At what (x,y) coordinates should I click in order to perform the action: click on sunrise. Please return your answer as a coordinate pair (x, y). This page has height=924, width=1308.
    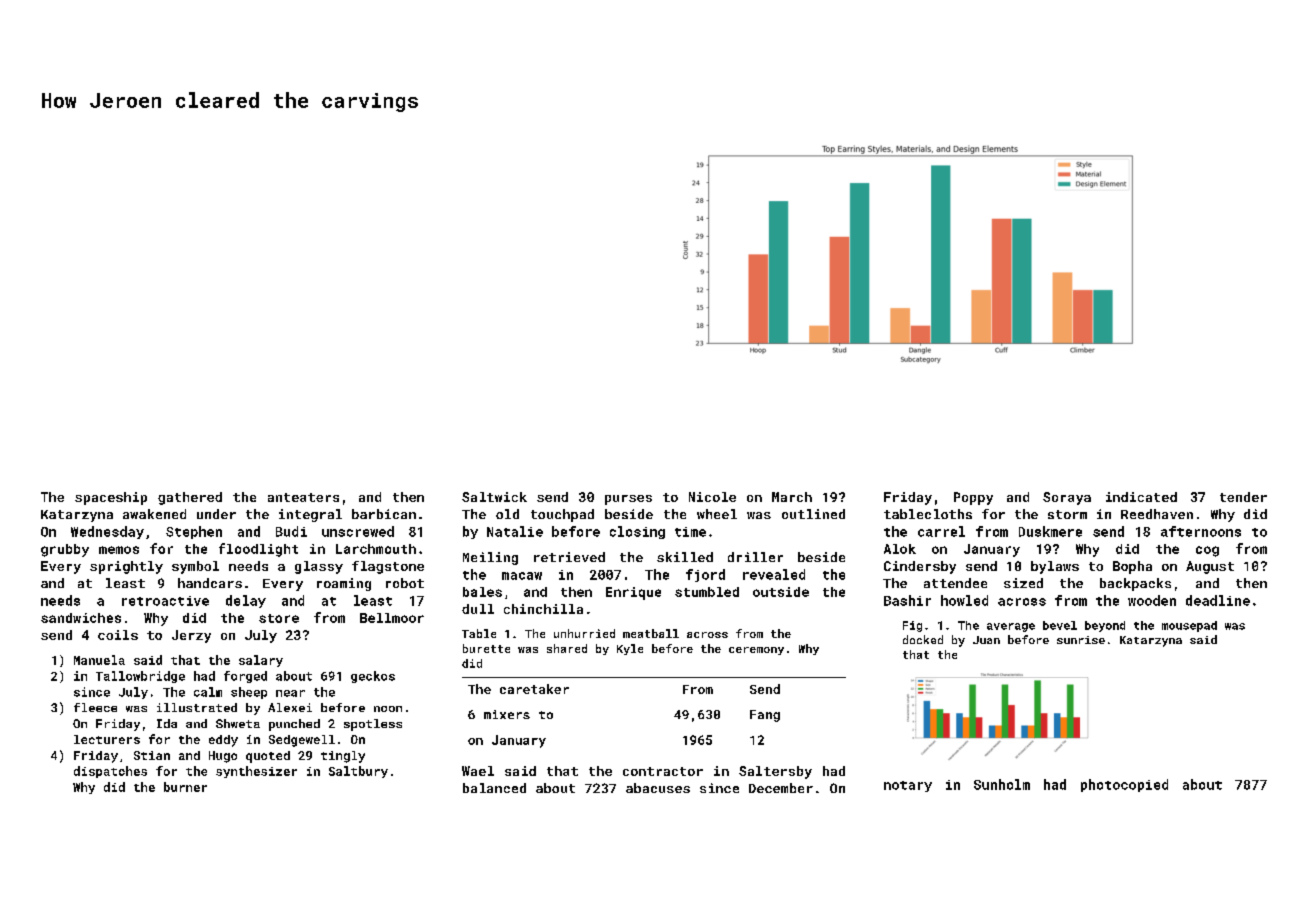
    Looking at the image, I should click on (1081, 640).
